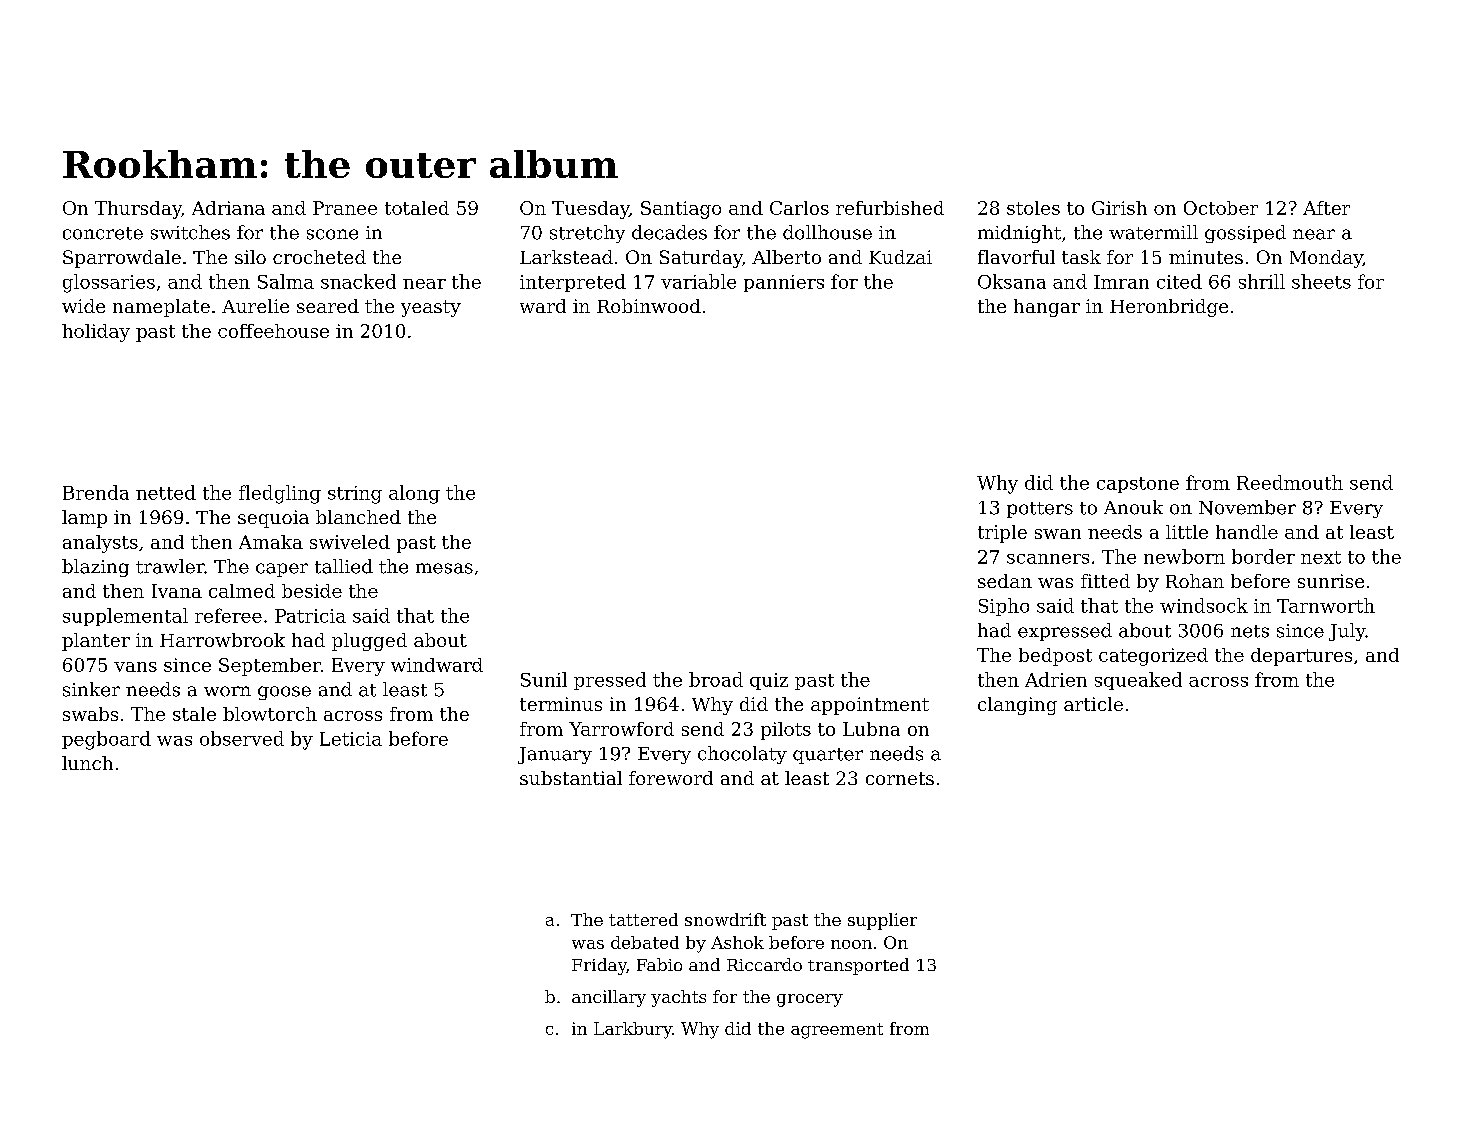 This image has width=1465, height=1132. What do you see at coordinates (837, 1031) in the image?
I see `agreement` at bounding box center [837, 1031].
